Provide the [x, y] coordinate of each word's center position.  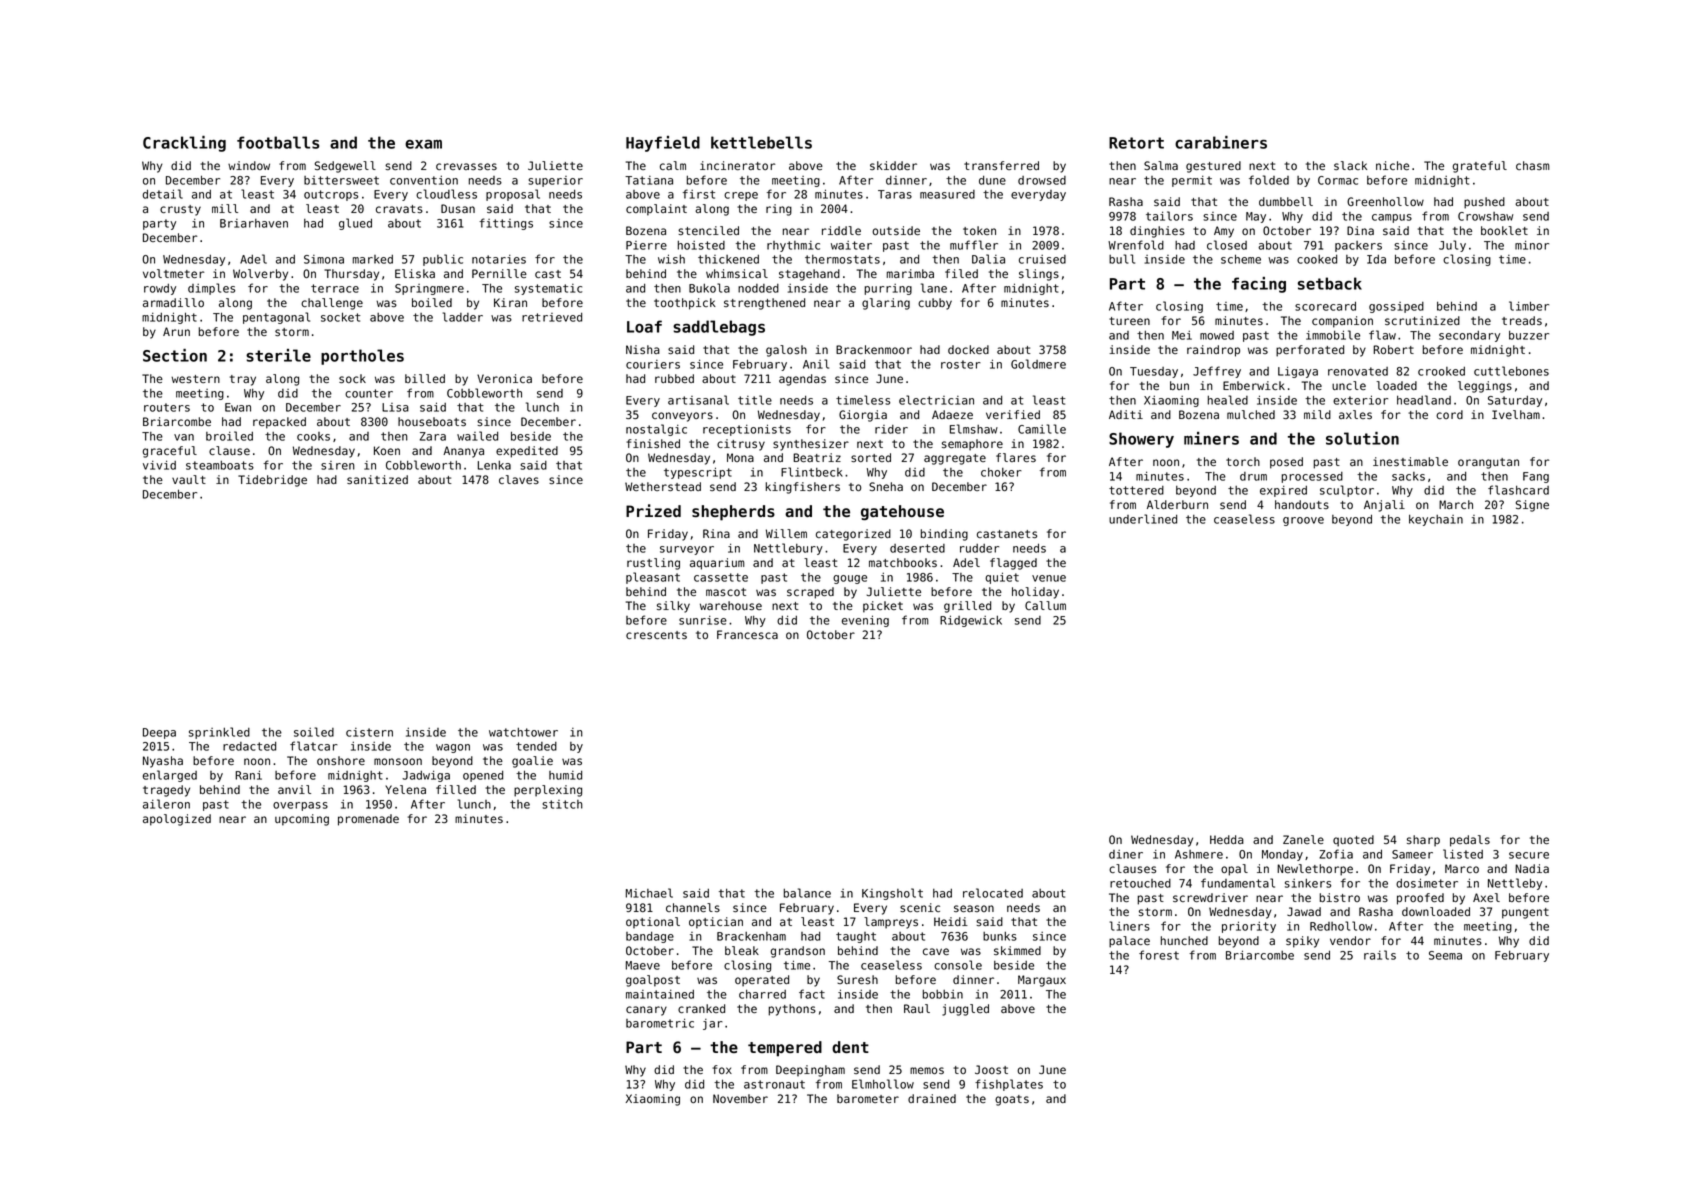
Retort [1136, 143]
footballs [278, 142]
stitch [562, 804]
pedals [1470, 841]
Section [175, 355]
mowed [1217, 335]
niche [1392, 165]
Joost [991, 1069]
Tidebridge [272, 481]
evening [865, 621]
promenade [368, 820]
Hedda [1227, 839]
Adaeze [952, 414]
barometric [660, 1023]
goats [1012, 1100]
